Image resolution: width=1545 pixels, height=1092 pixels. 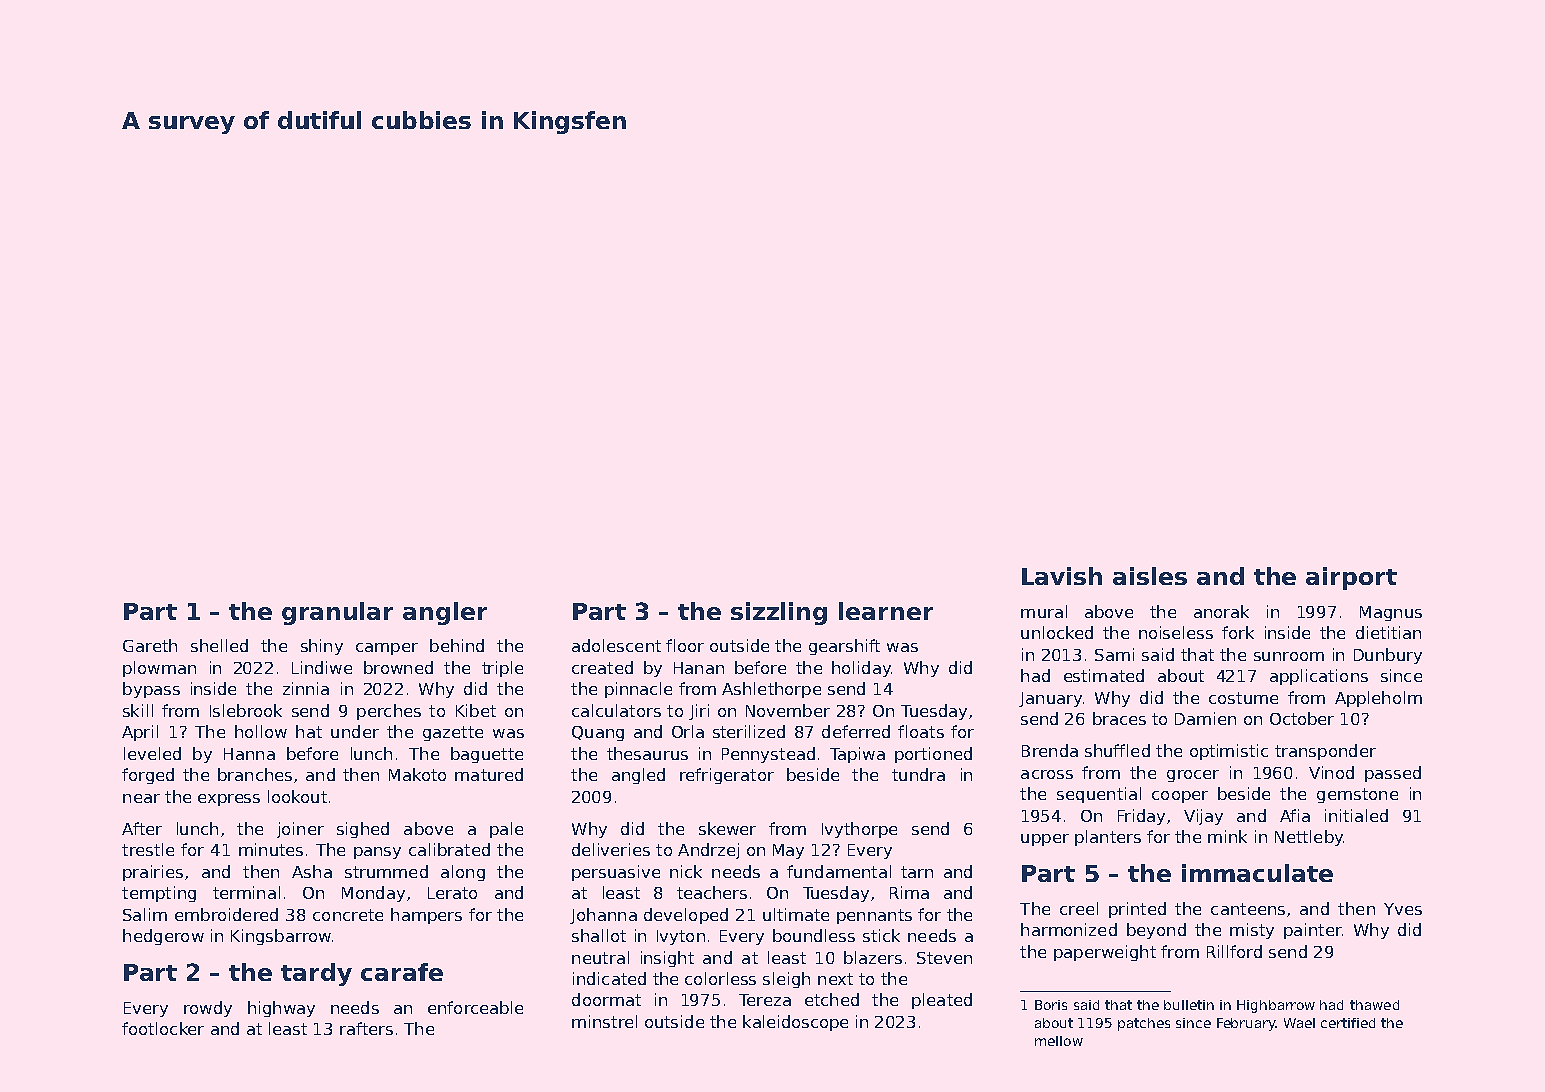 What do you see at coordinates (873, 957) in the screenshot?
I see `blazers` at bounding box center [873, 957].
